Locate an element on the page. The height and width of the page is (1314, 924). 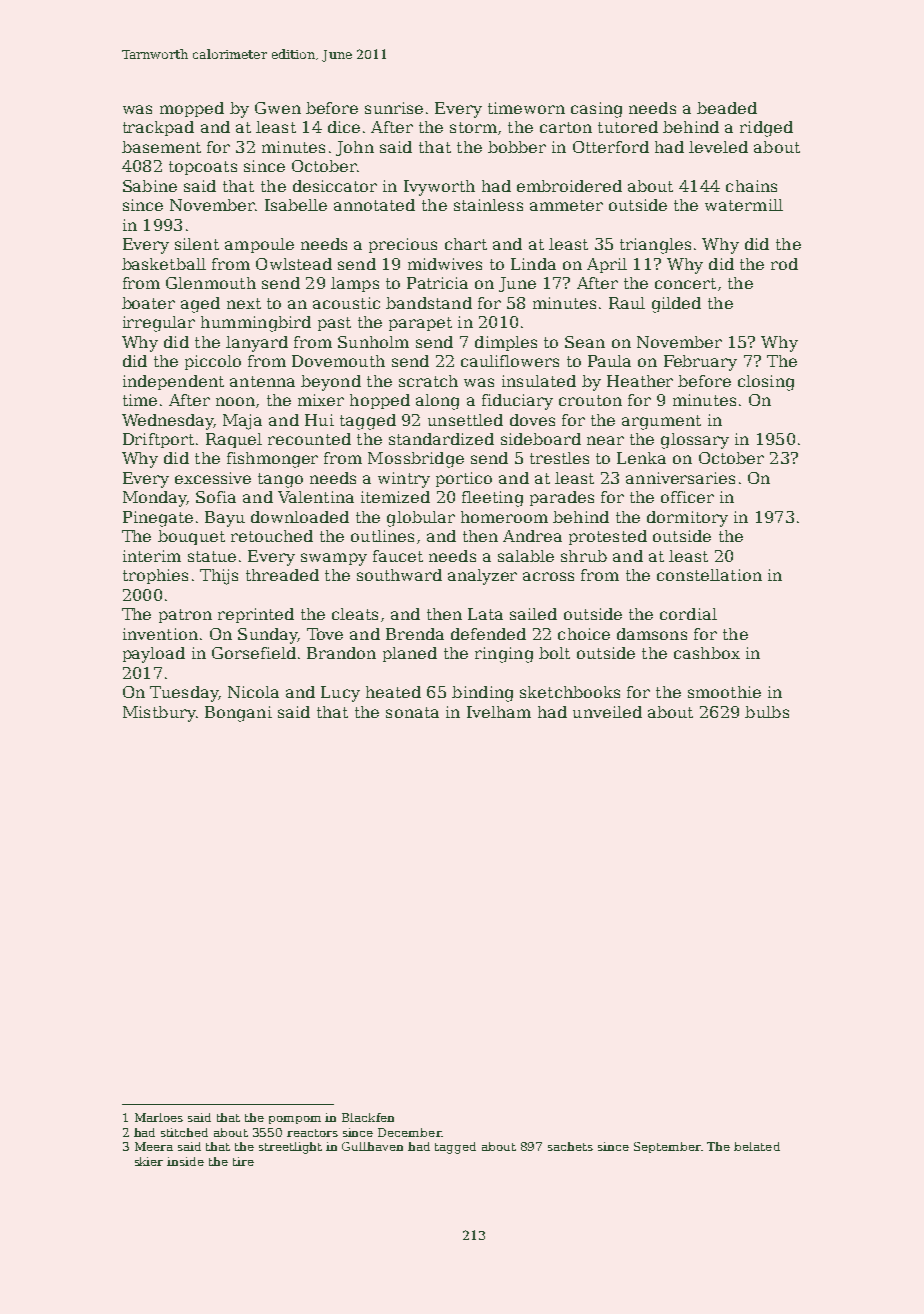
midwives is located at coordinates (445, 264).
